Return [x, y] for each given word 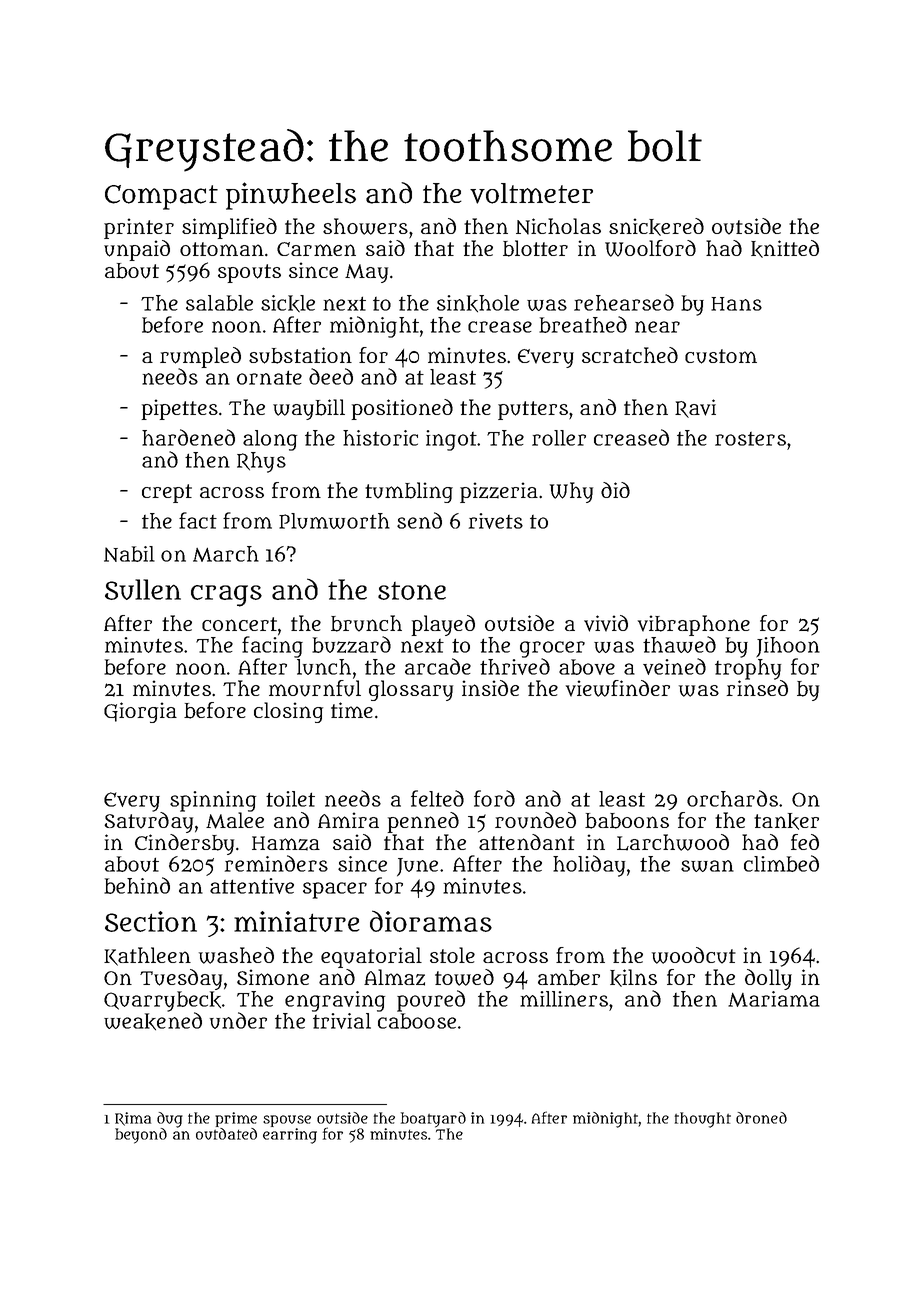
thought [703, 1120]
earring [290, 1136]
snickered [656, 227]
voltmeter [531, 193]
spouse [287, 1121]
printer [139, 228]
